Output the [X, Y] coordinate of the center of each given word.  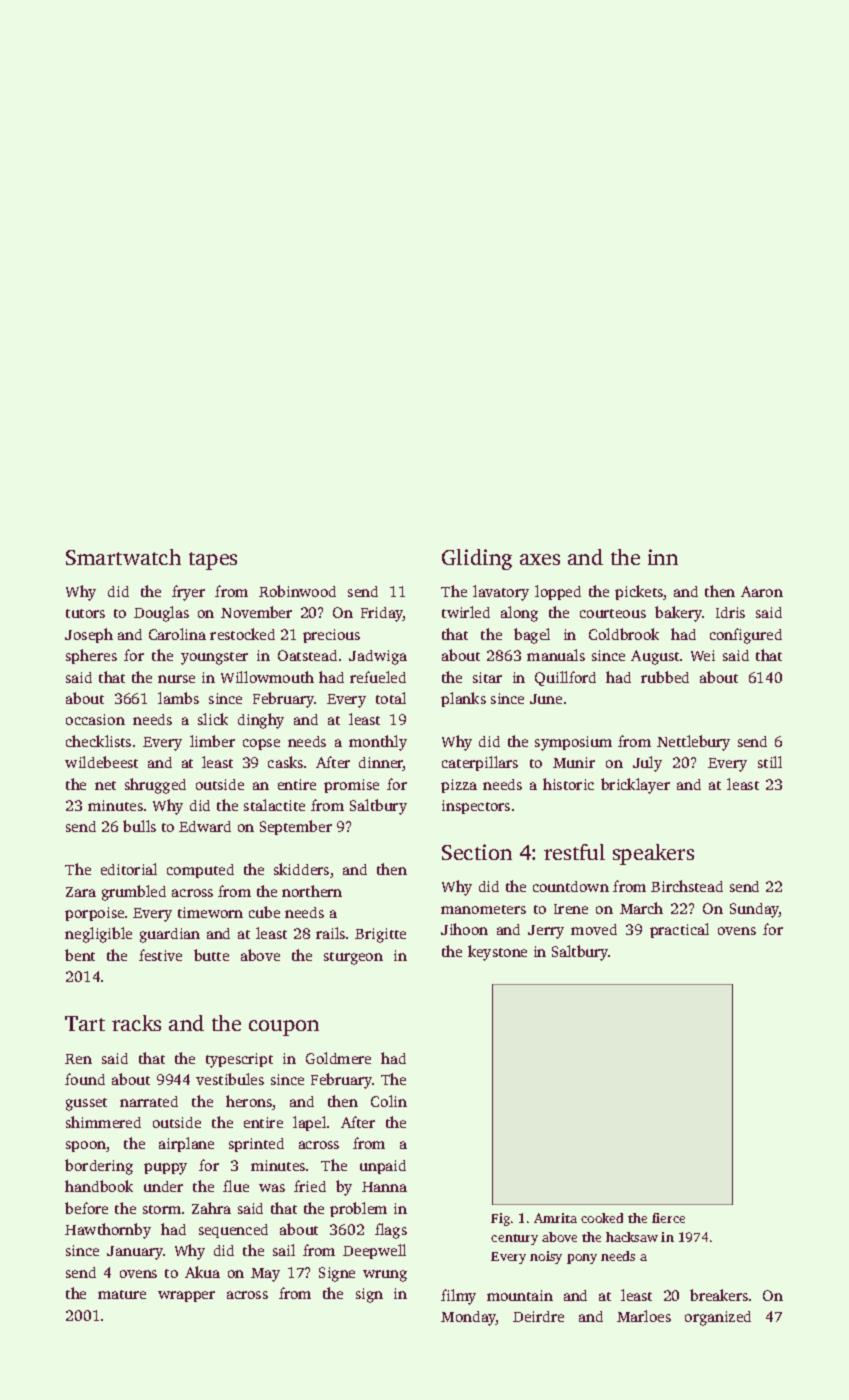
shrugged [155, 786]
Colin [389, 1101]
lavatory [501, 593]
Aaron [762, 591]
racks [136, 1023]
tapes [213, 561]
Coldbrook [624, 634]
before [86, 1208]
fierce [668, 1218]
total [391, 698]
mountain [520, 1295]
